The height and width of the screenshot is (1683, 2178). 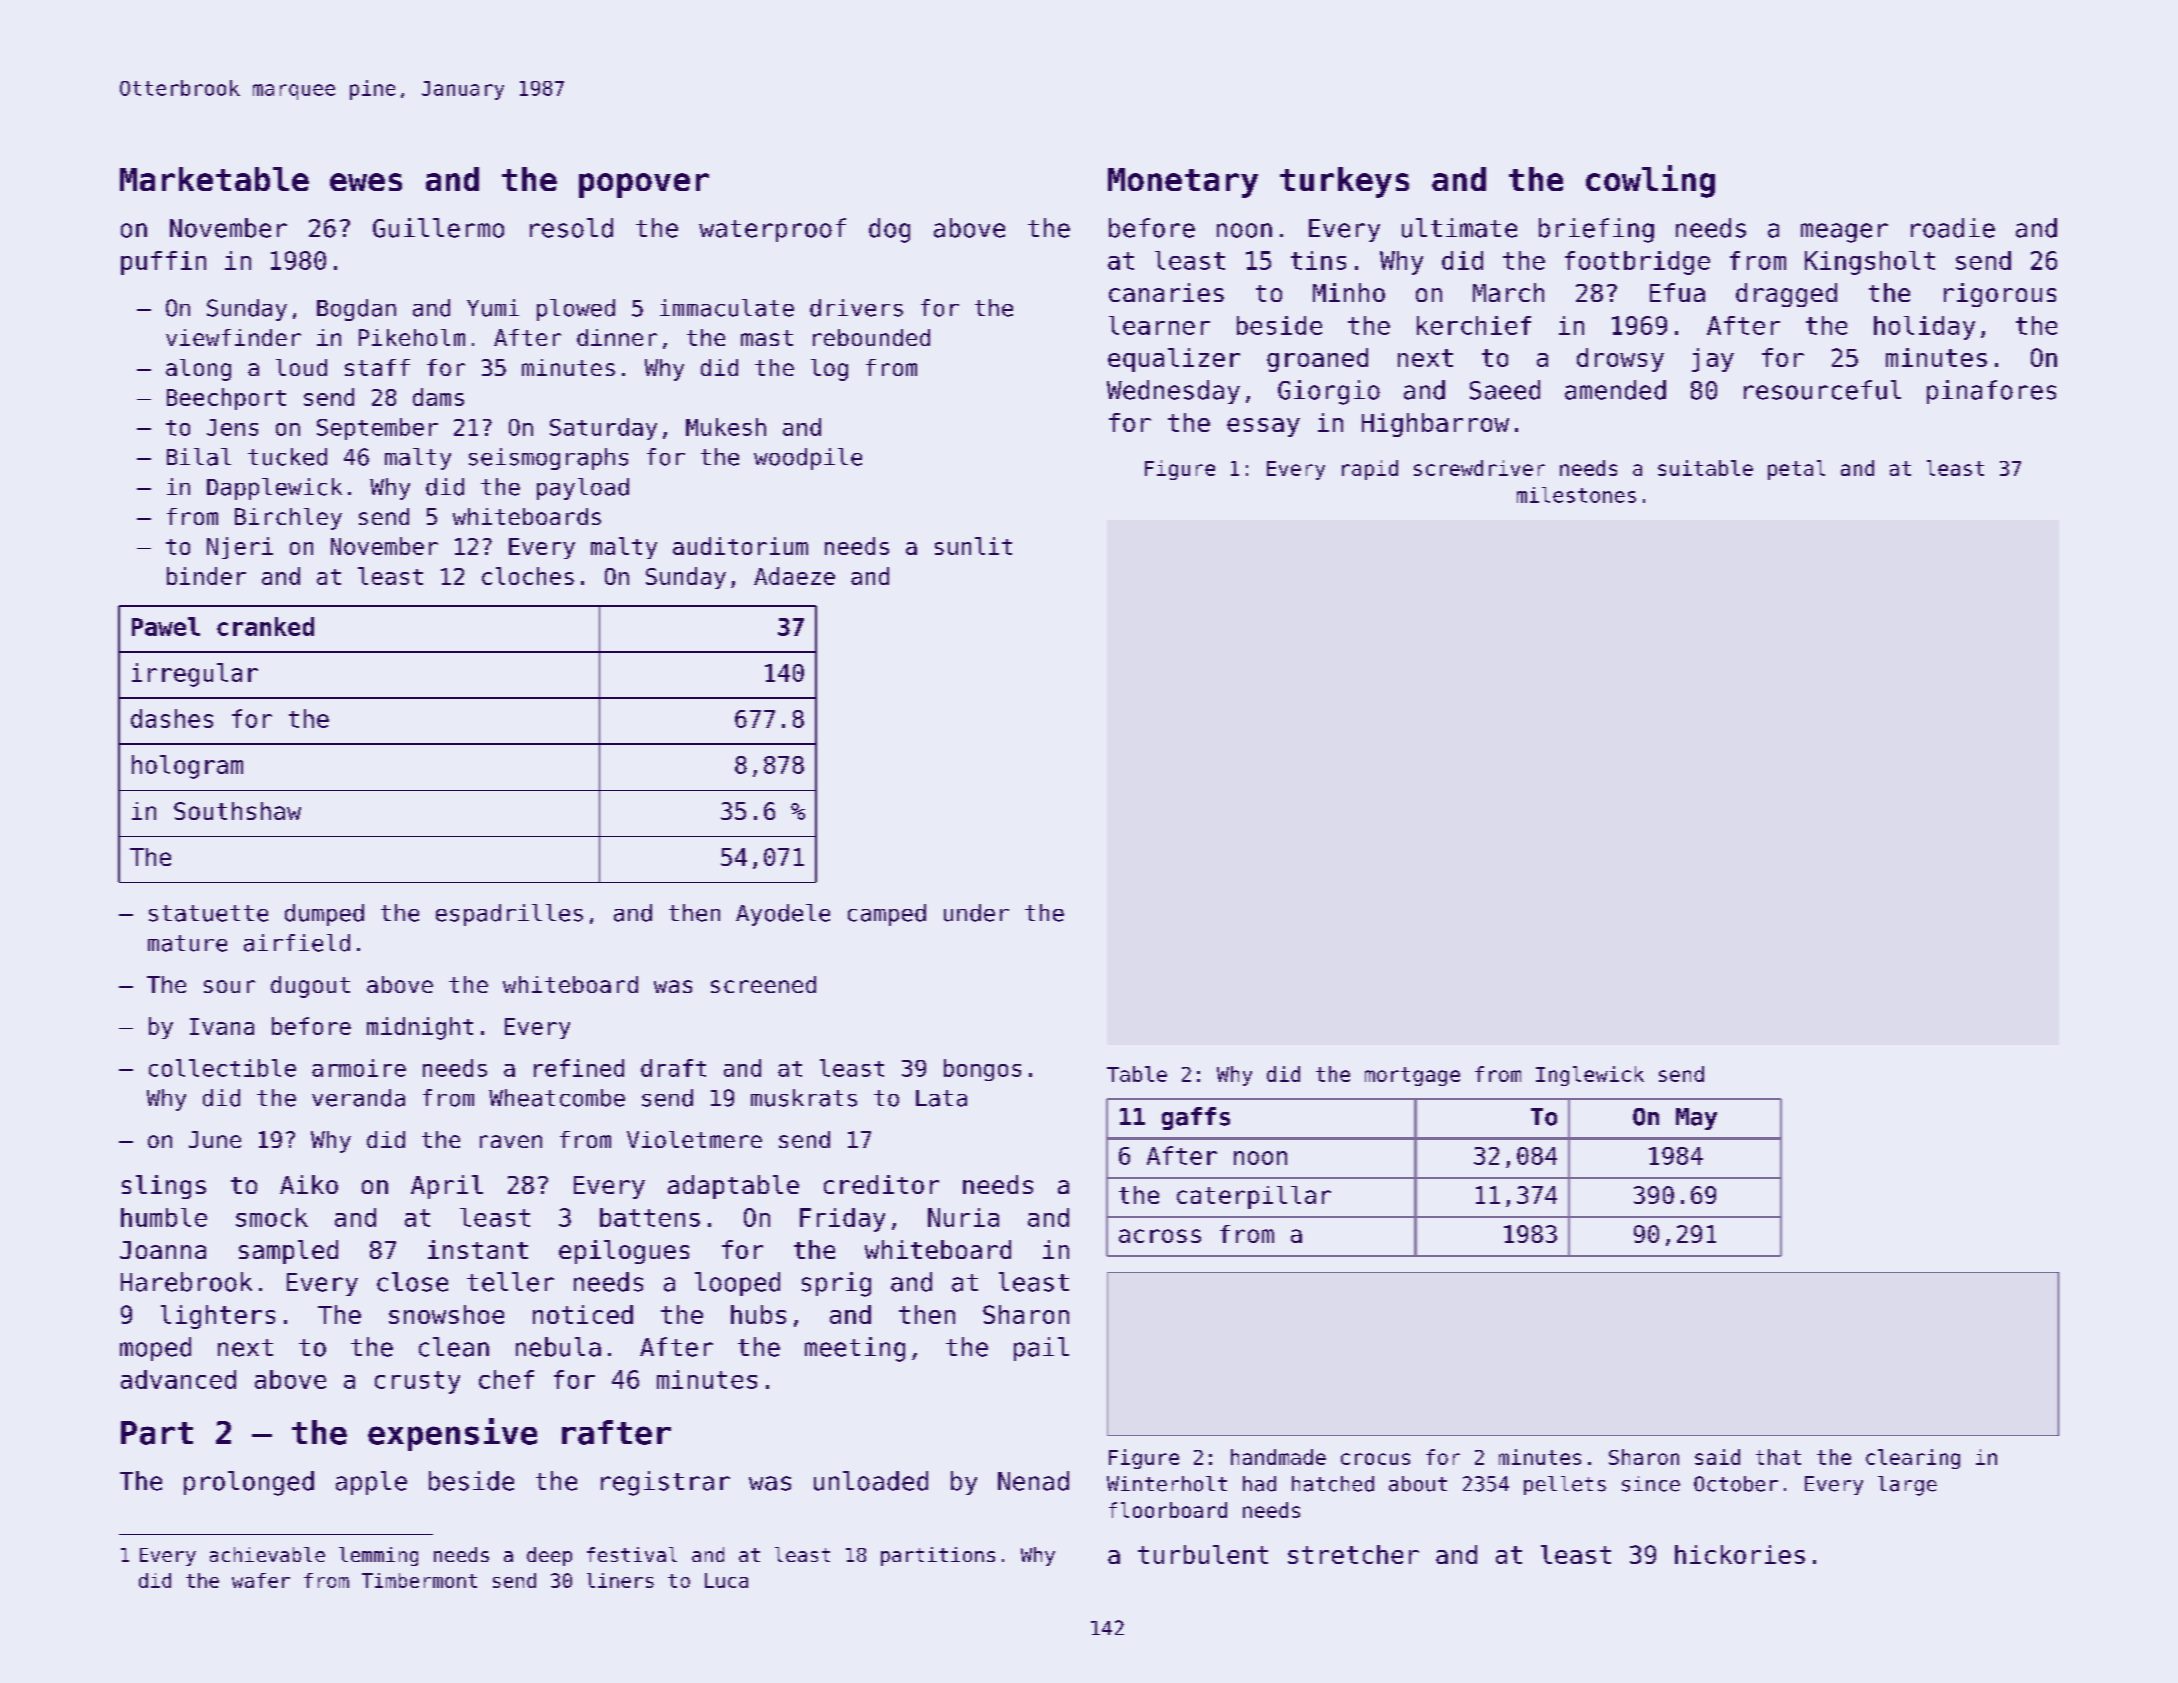 I want to click on rebounded, so click(x=871, y=337).
